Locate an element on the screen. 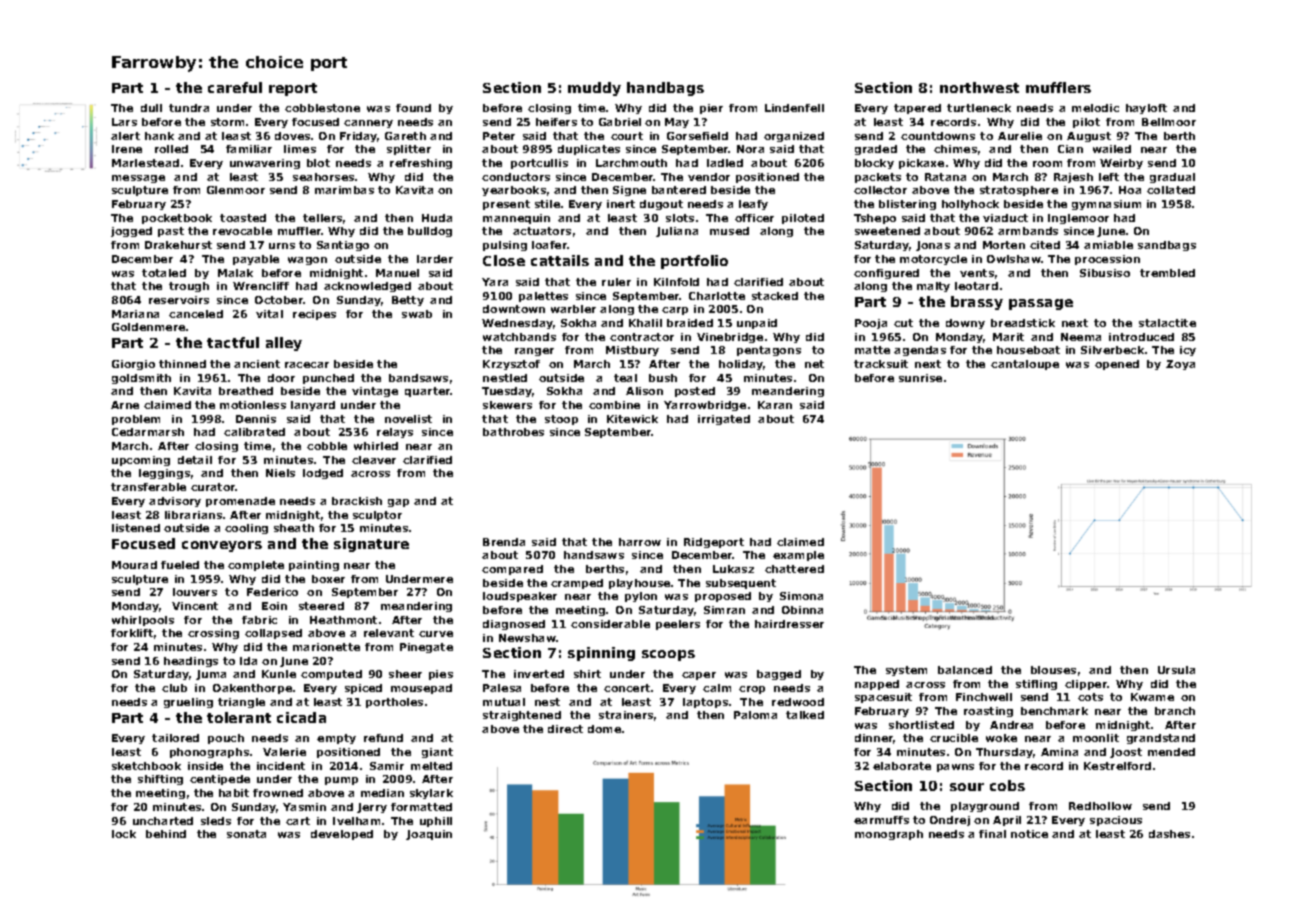 The width and height of the screenshot is (1308, 924). Zoya is located at coordinates (1180, 365).
